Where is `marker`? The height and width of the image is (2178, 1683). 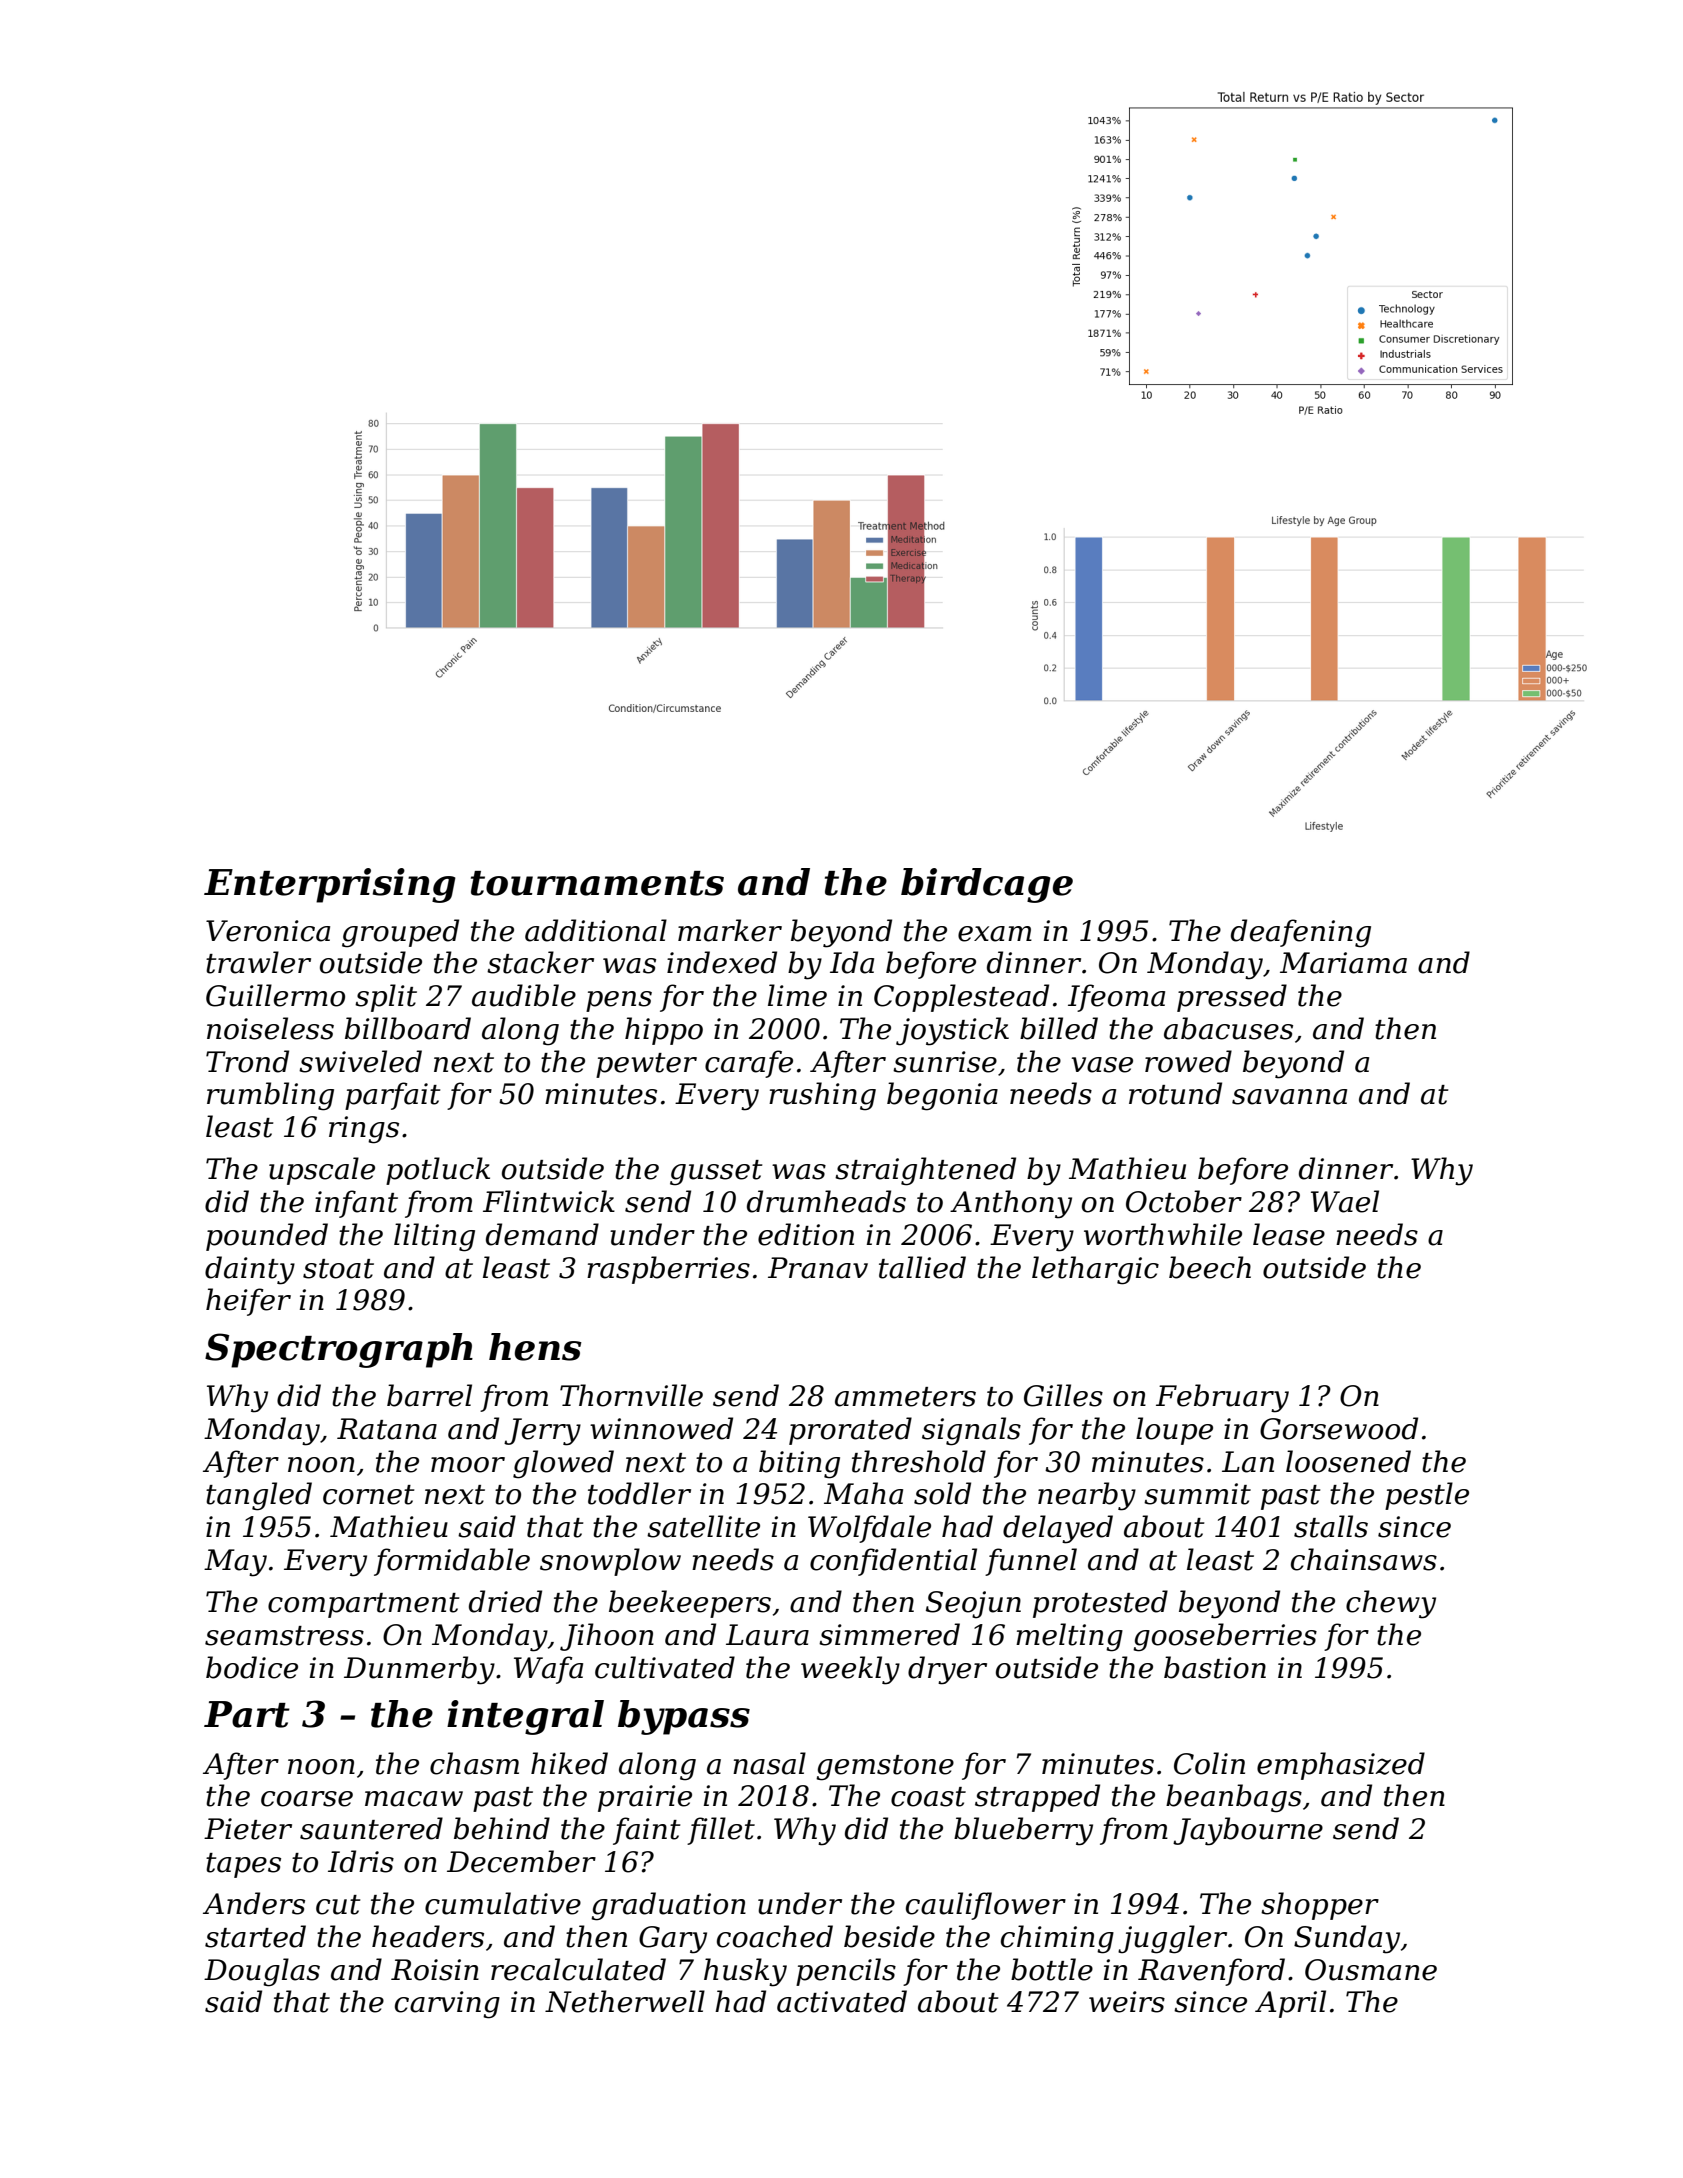
marker is located at coordinates (730, 930).
